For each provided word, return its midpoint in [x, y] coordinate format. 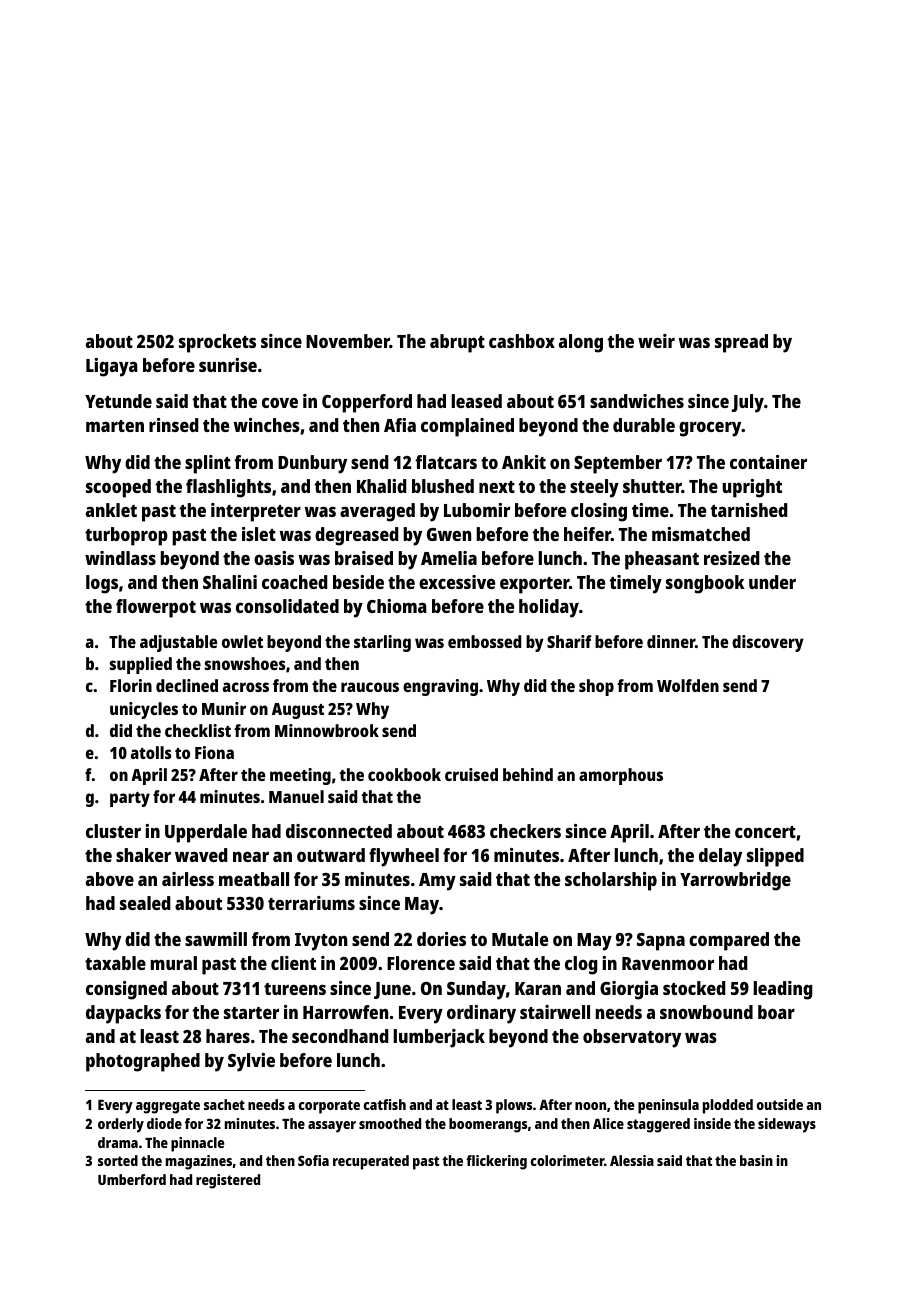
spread [741, 343]
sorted [118, 1160]
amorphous [621, 776]
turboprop [126, 536]
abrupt [457, 343]
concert [765, 832]
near [251, 856]
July [748, 403]
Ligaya [112, 367]
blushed [443, 486]
